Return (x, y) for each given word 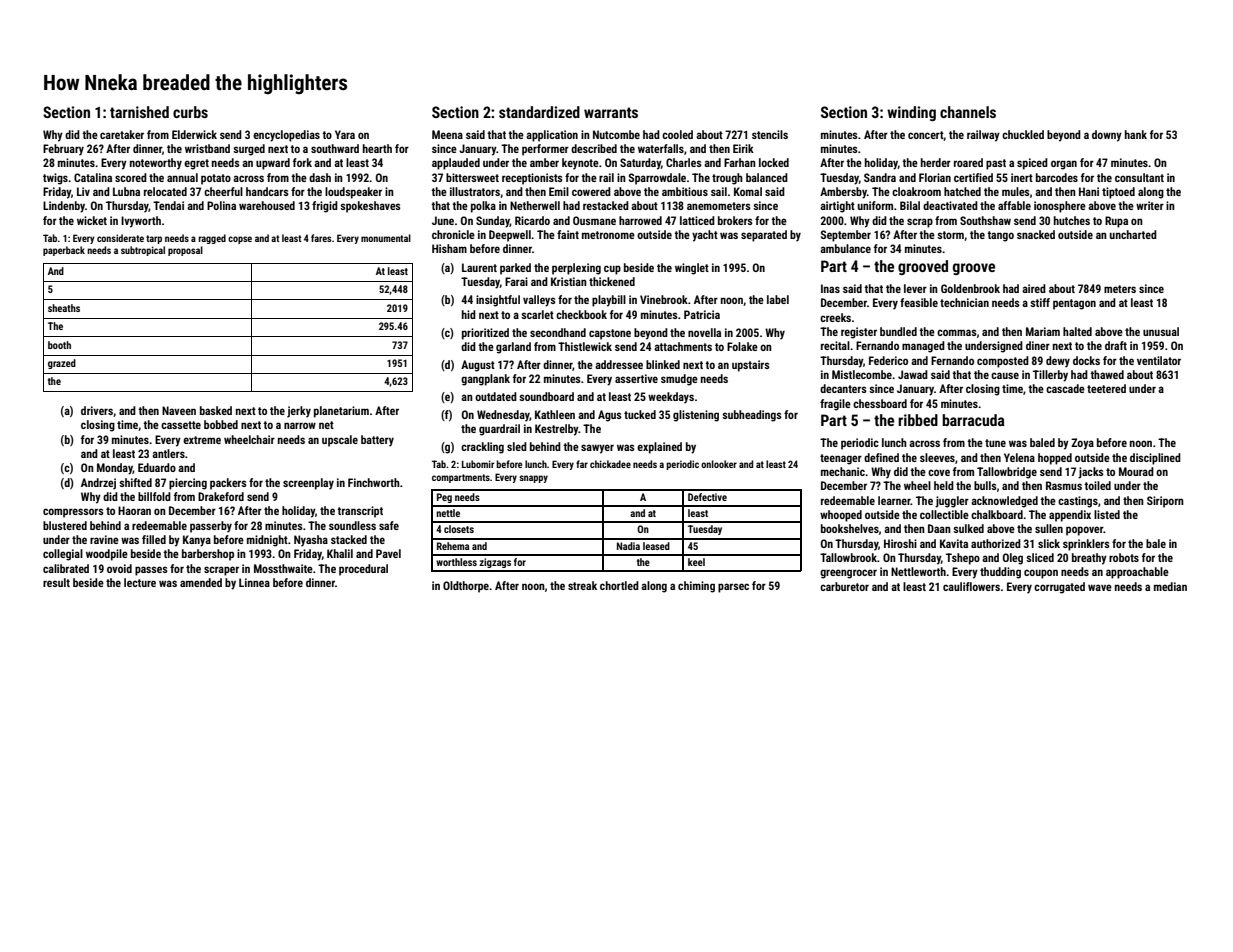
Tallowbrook (848, 557)
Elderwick (194, 134)
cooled (677, 134)
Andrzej (98, 484)
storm (950, 235)
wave (1100, 587)
